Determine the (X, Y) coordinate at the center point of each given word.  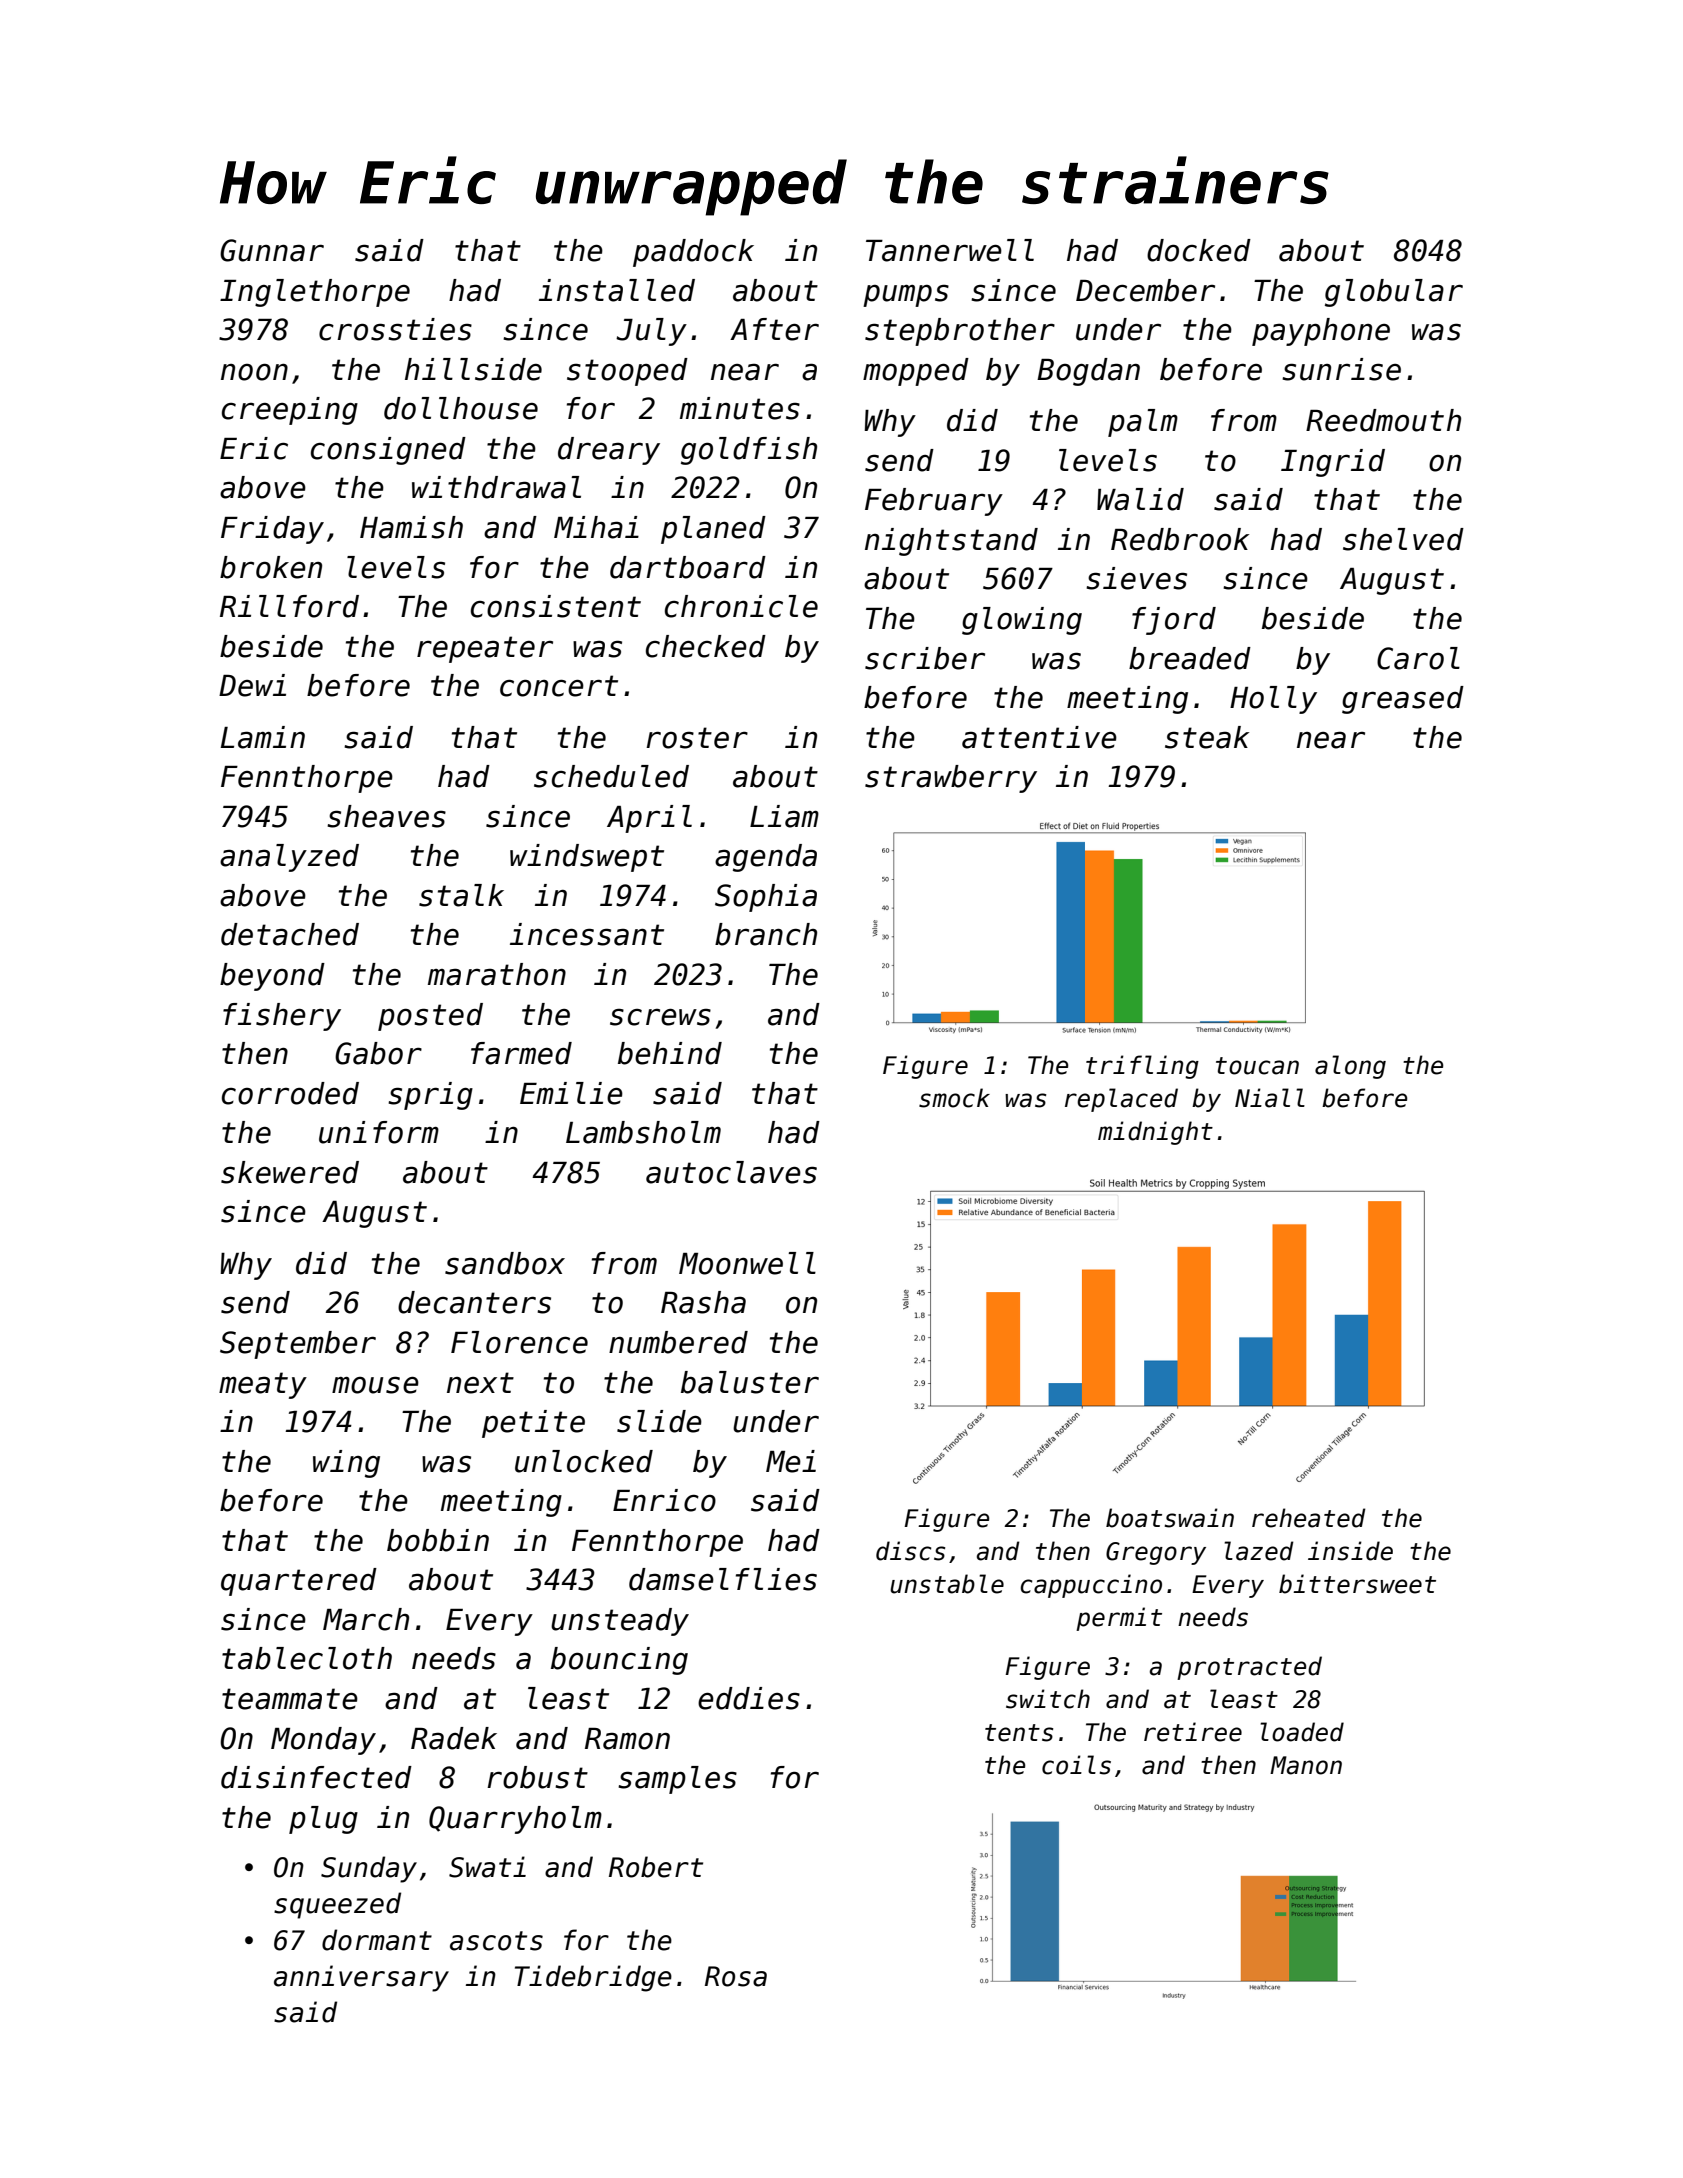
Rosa (736, 1976)
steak (1207, 737)
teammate (290, 1699)
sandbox (505, 1263)
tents (1019, 1733)
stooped (627, 372)
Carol (1418, 658)
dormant (377, 1940)
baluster (750, 1382)
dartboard (688, 567)
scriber (925, 658)
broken (271, 567)
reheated (1309, 1518)
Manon (1306, 1765)
